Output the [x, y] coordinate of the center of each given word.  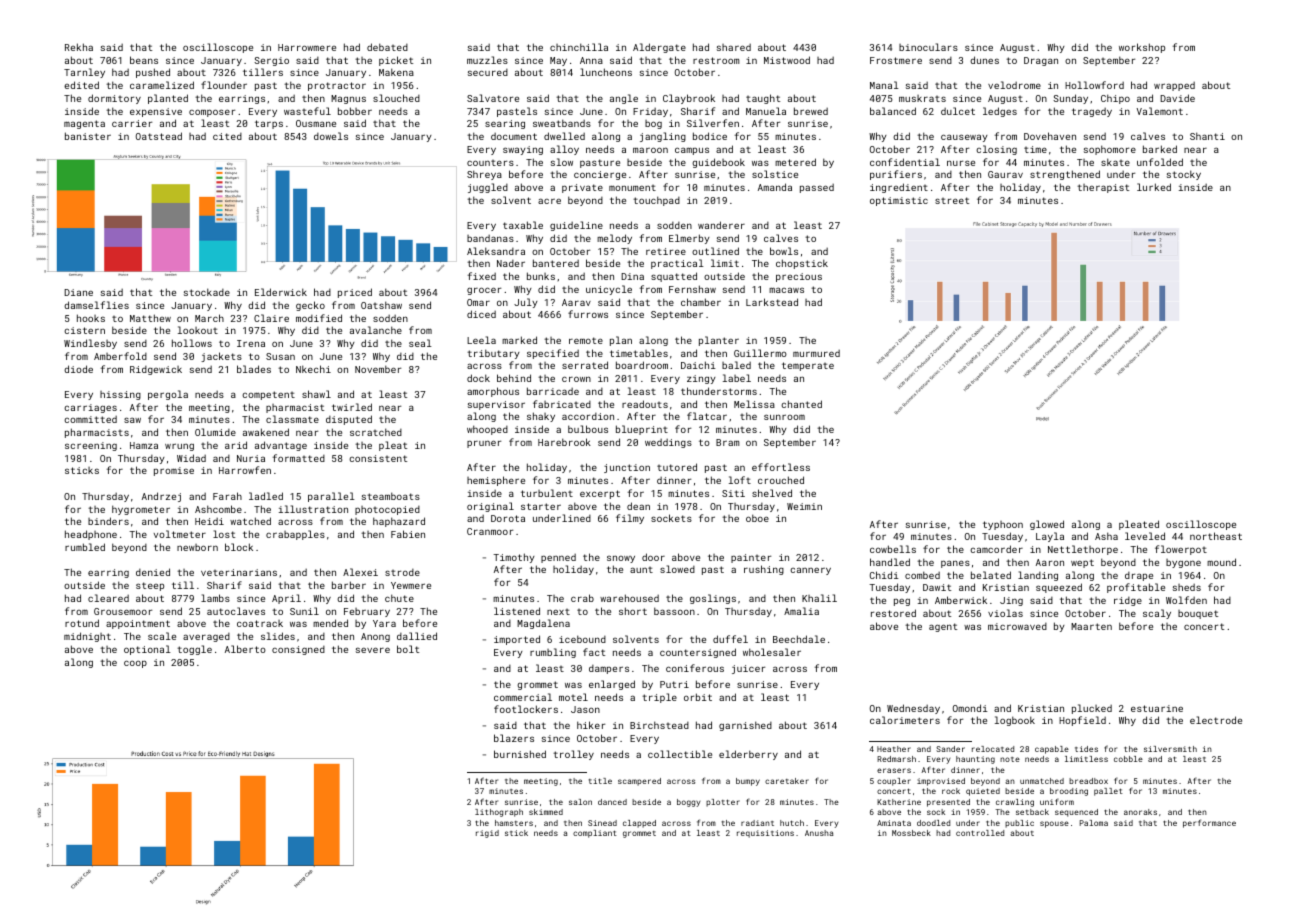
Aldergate [659, 48]
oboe [757, 518]
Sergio [271, 61]
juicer [748, 669]
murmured [816, 353]
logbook [1015, 721]
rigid [487, 834]
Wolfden [1186, 600]
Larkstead [772, 302]
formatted [299, 458]
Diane [78, 292]
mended [330, 623]
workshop [1142, 48]
